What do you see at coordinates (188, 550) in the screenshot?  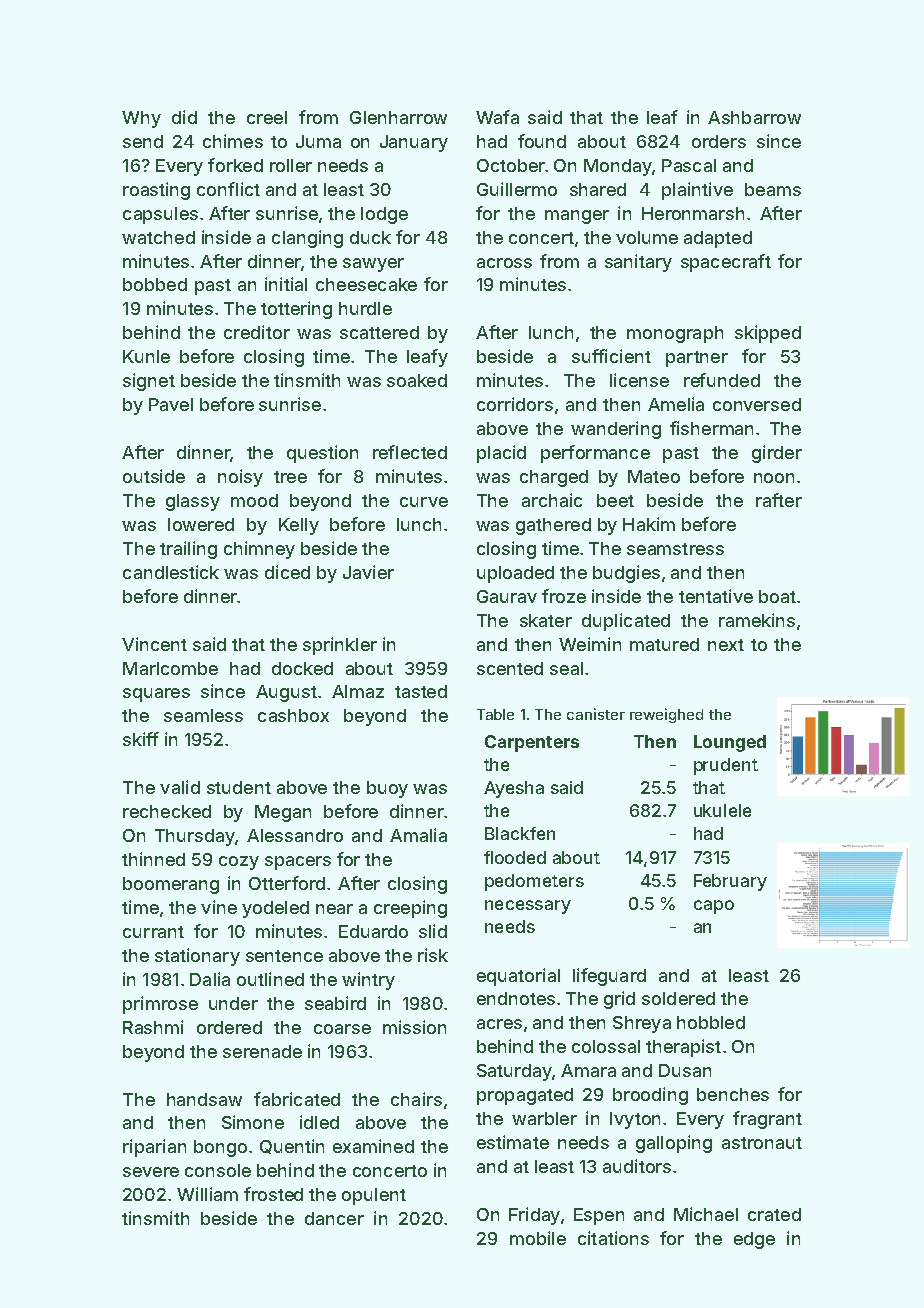 I see `trailing` at bounding box center [188, 550].
